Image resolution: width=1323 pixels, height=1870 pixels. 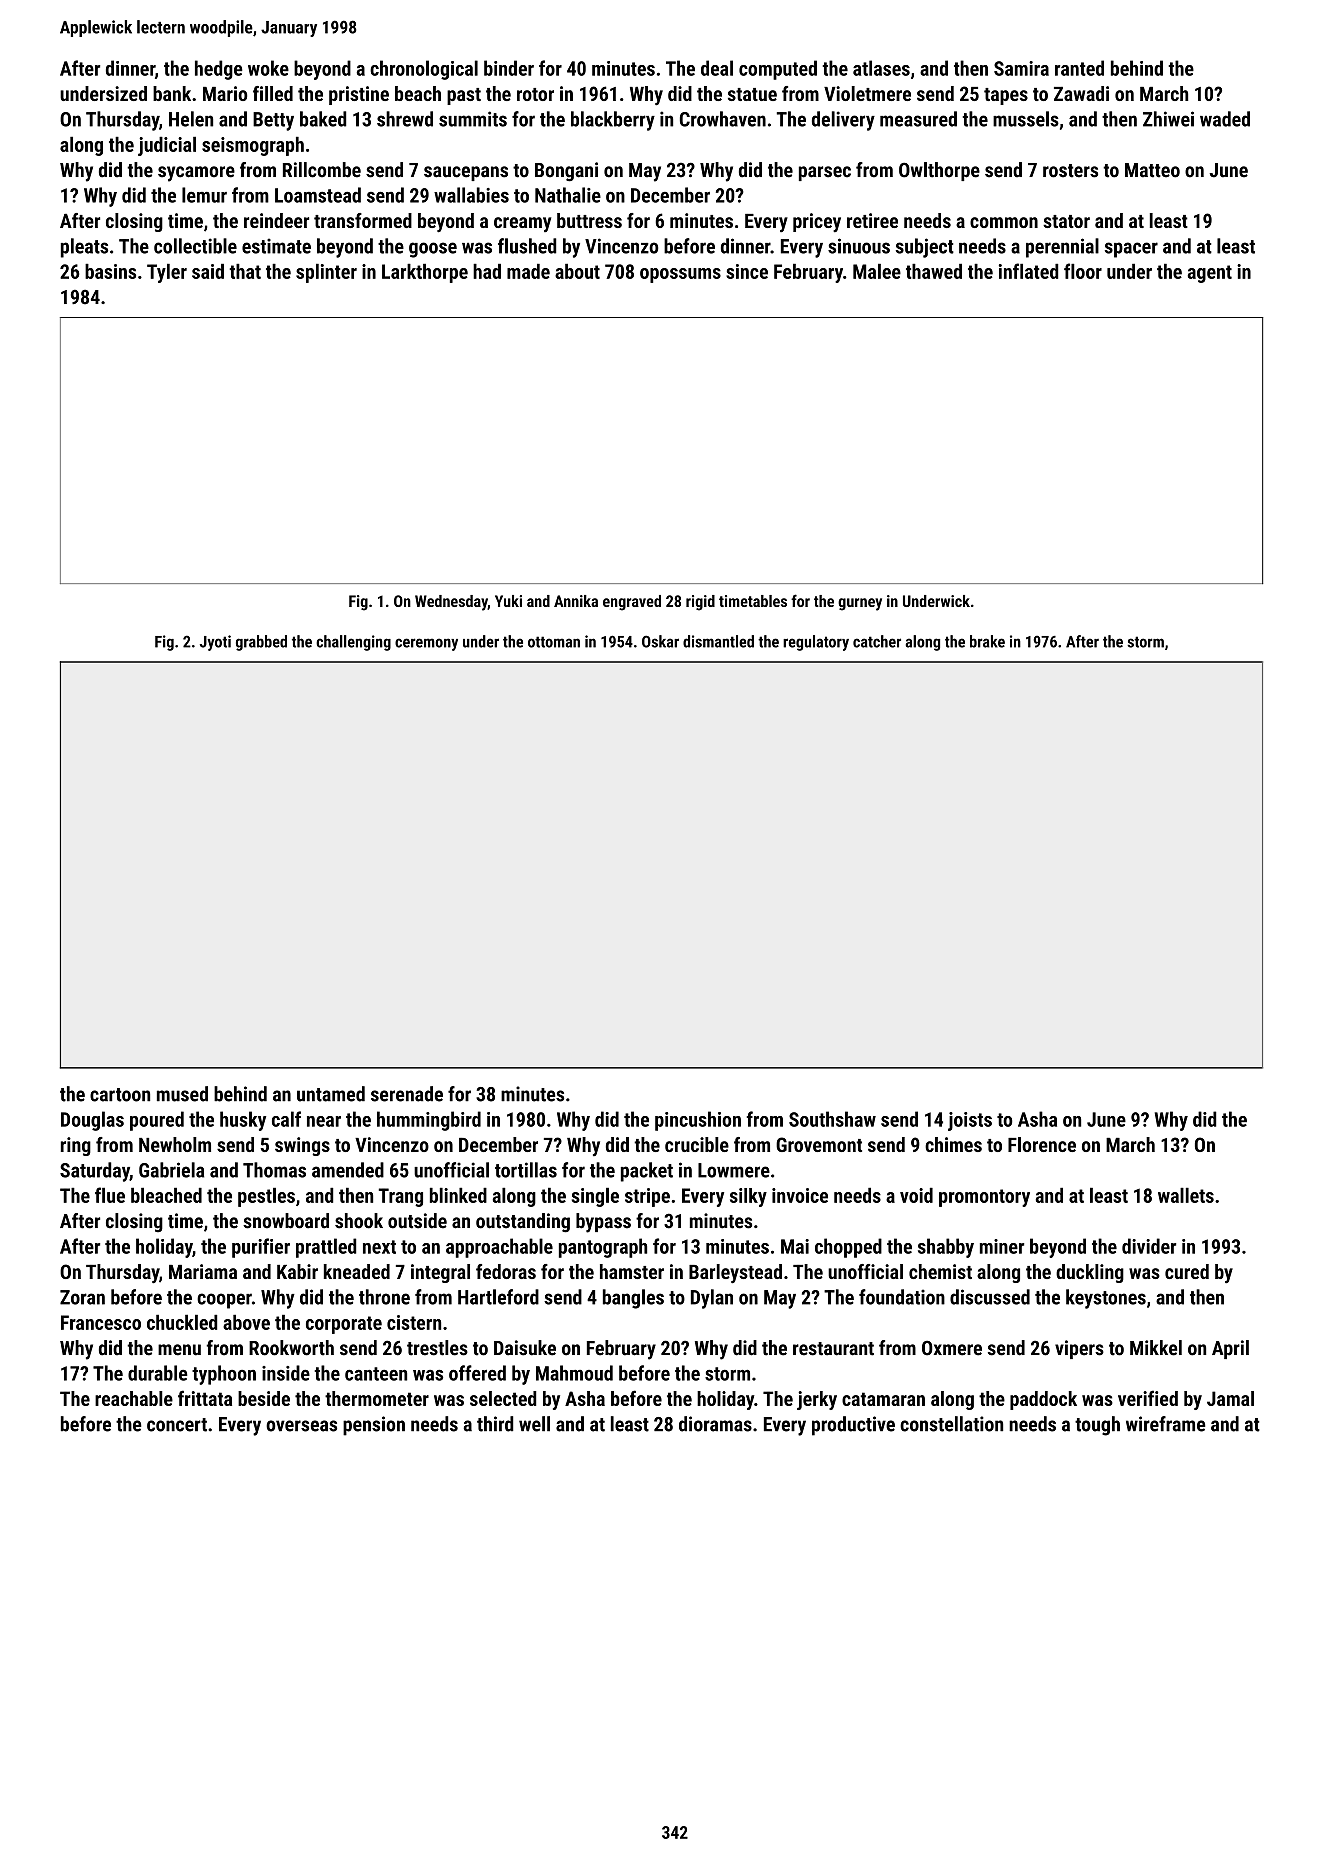 I want to click on brake, so click(x=987, y=641).
